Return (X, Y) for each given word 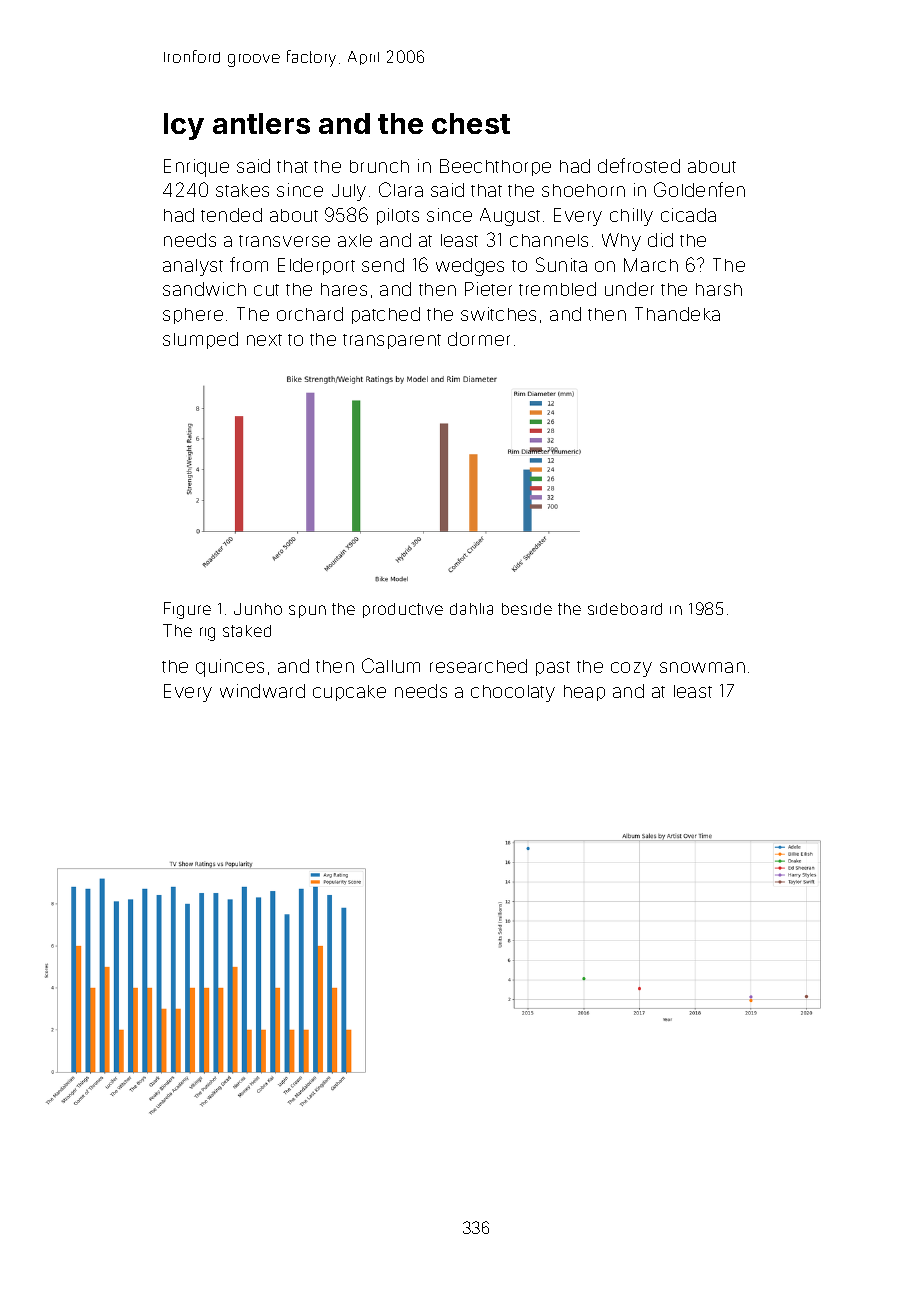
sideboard (625, 609)
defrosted (639, 165)
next (264, 340)
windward (262, 691)
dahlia (471, 609)
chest (471, 123)
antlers (261, 123)
